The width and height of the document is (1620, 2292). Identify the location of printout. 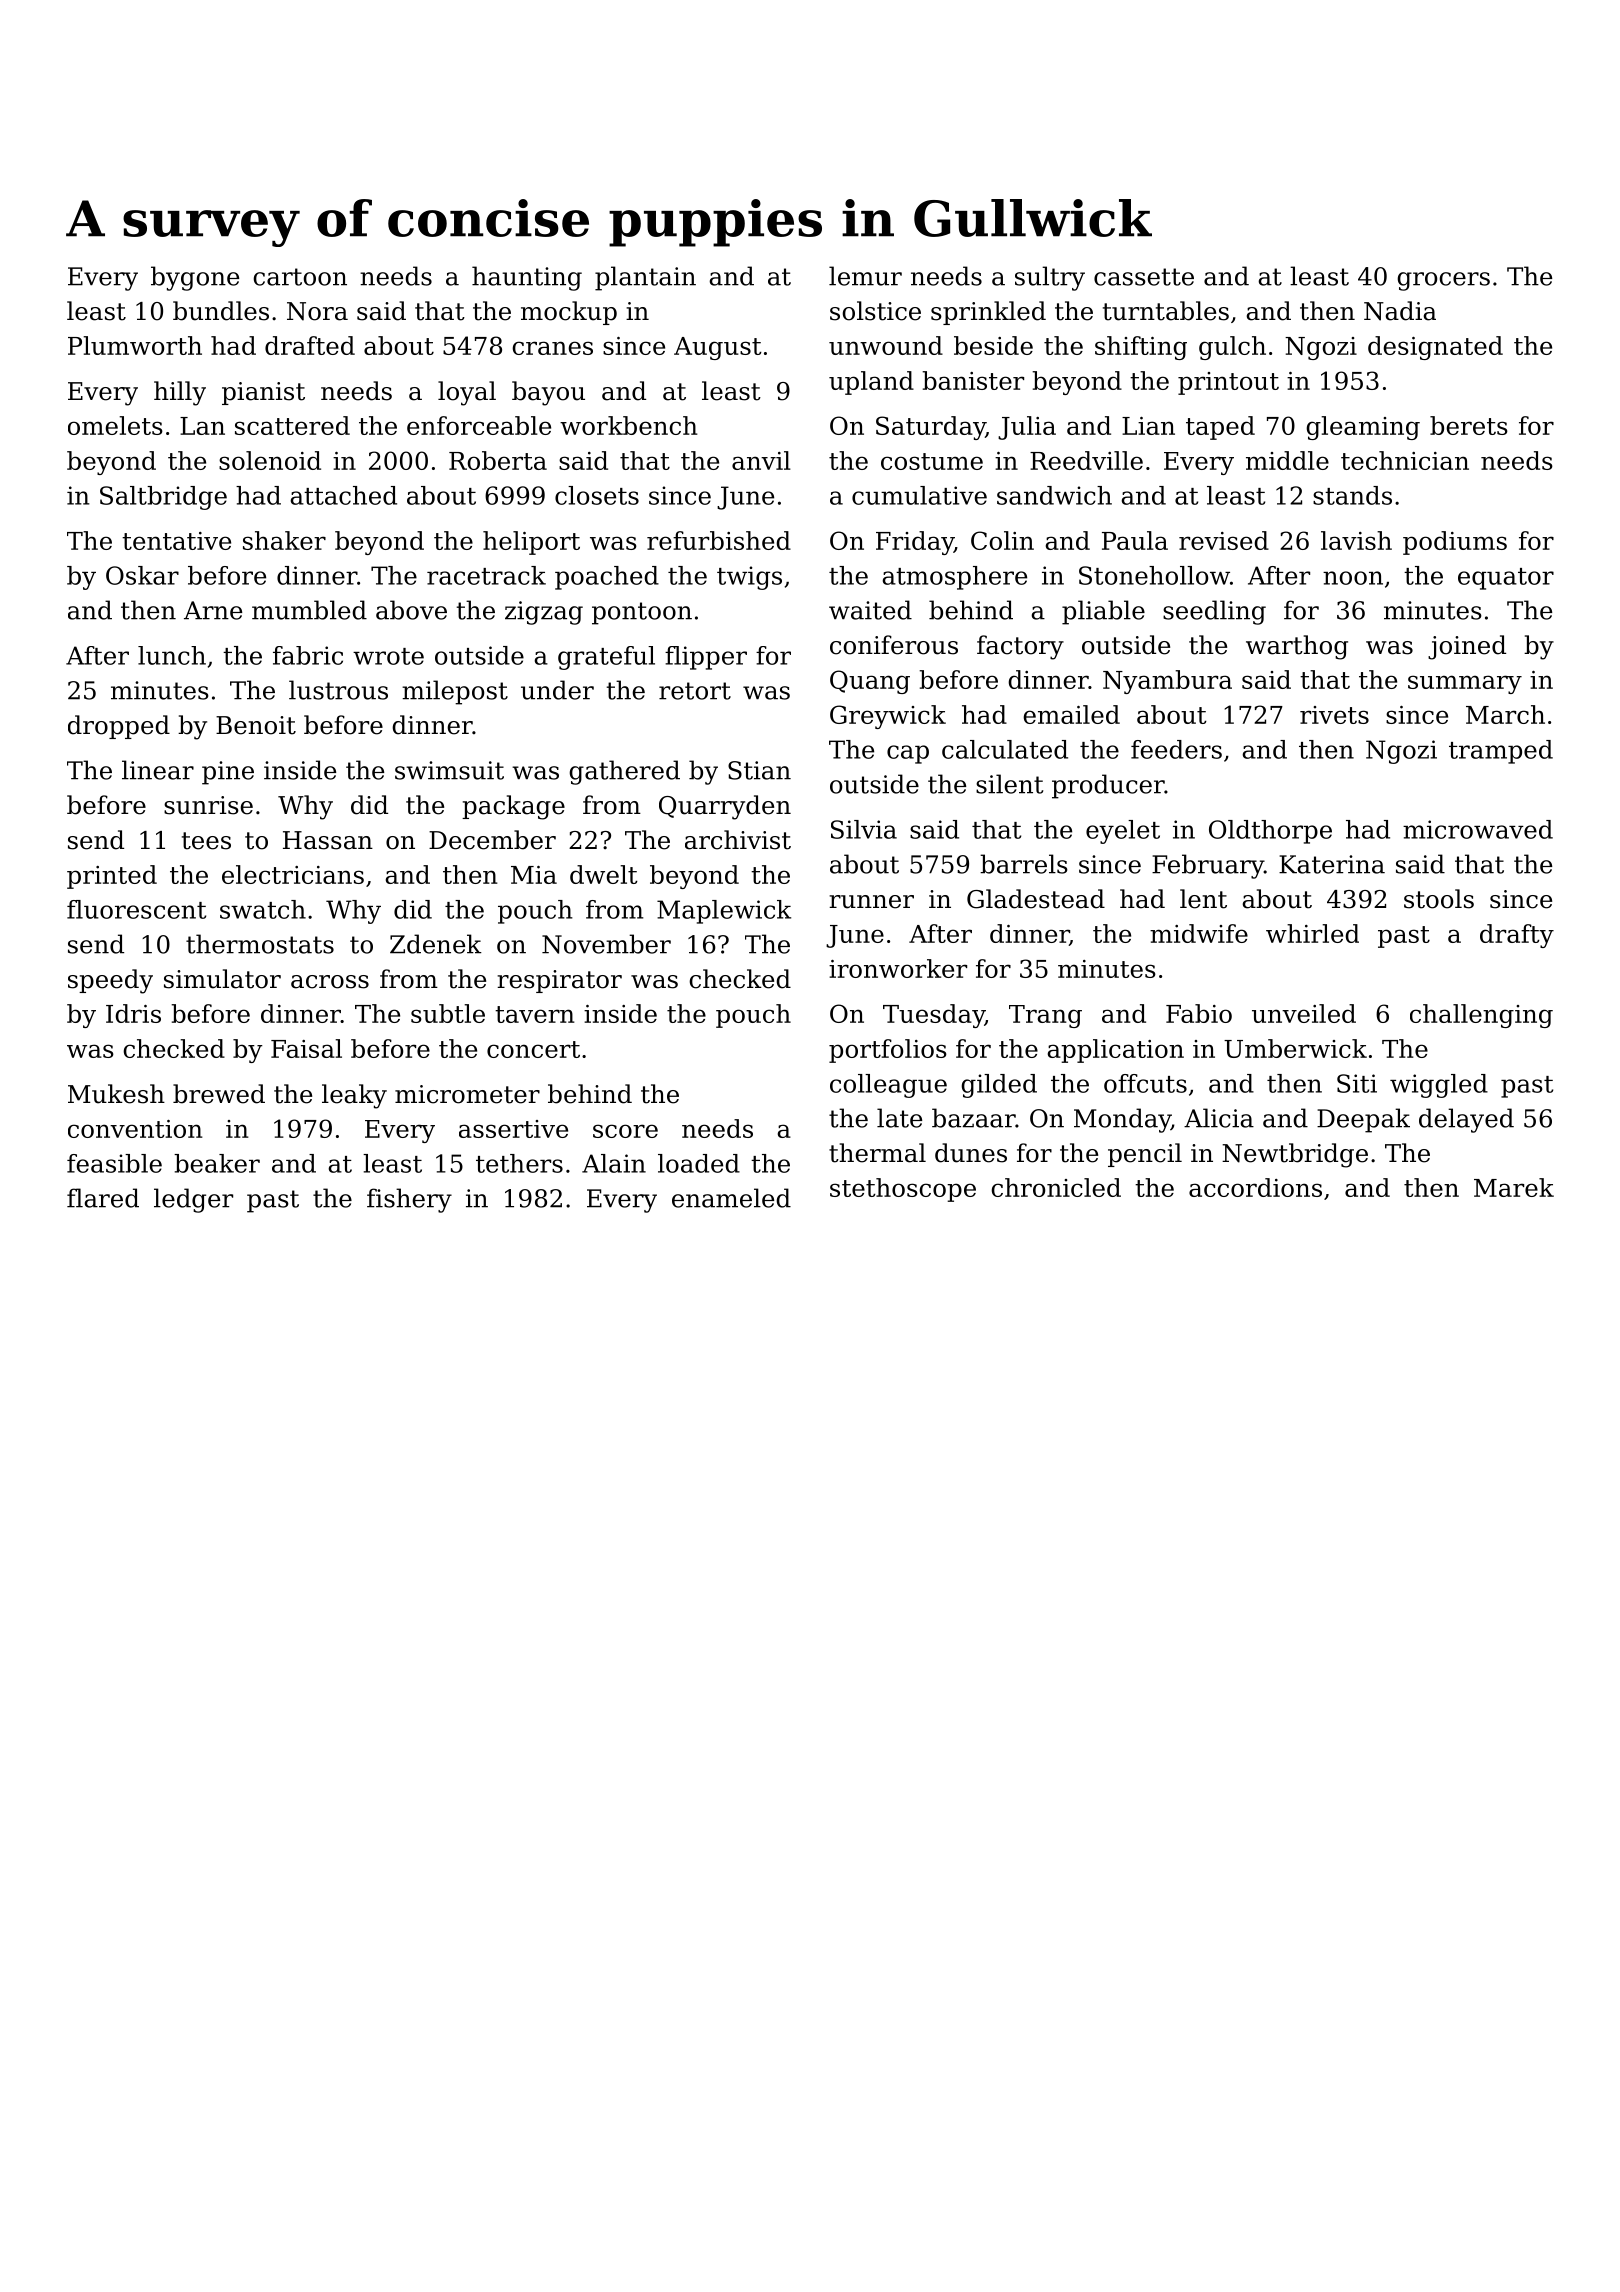
(1228, 383).
